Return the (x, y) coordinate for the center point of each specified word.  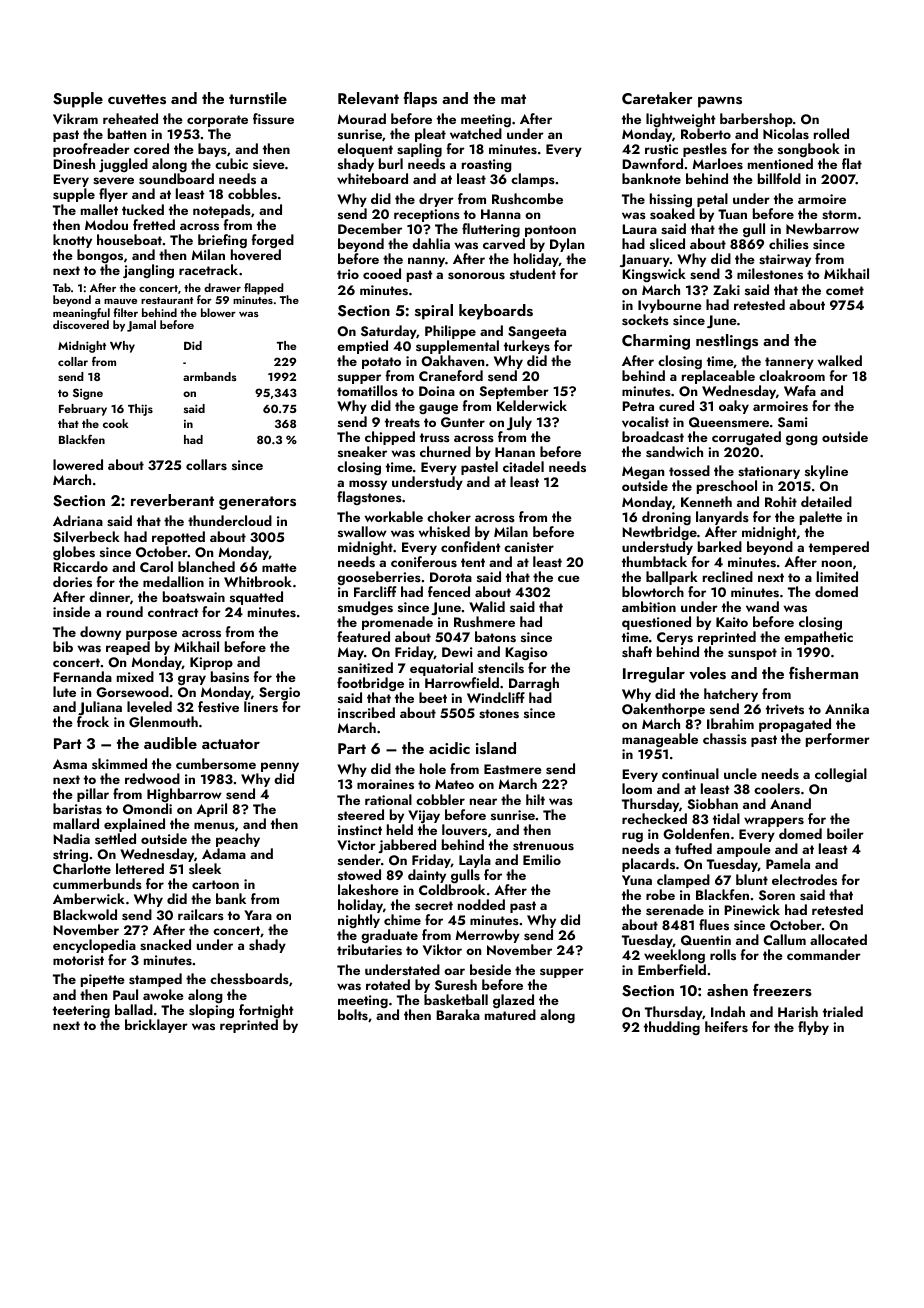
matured (510, 1015)
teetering (81, 1011)
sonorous (476, 276)
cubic (231, 163)
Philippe (450, 332)
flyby (813, 1028)
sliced (667, 243)
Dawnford (652, 163)
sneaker (362, 451)
